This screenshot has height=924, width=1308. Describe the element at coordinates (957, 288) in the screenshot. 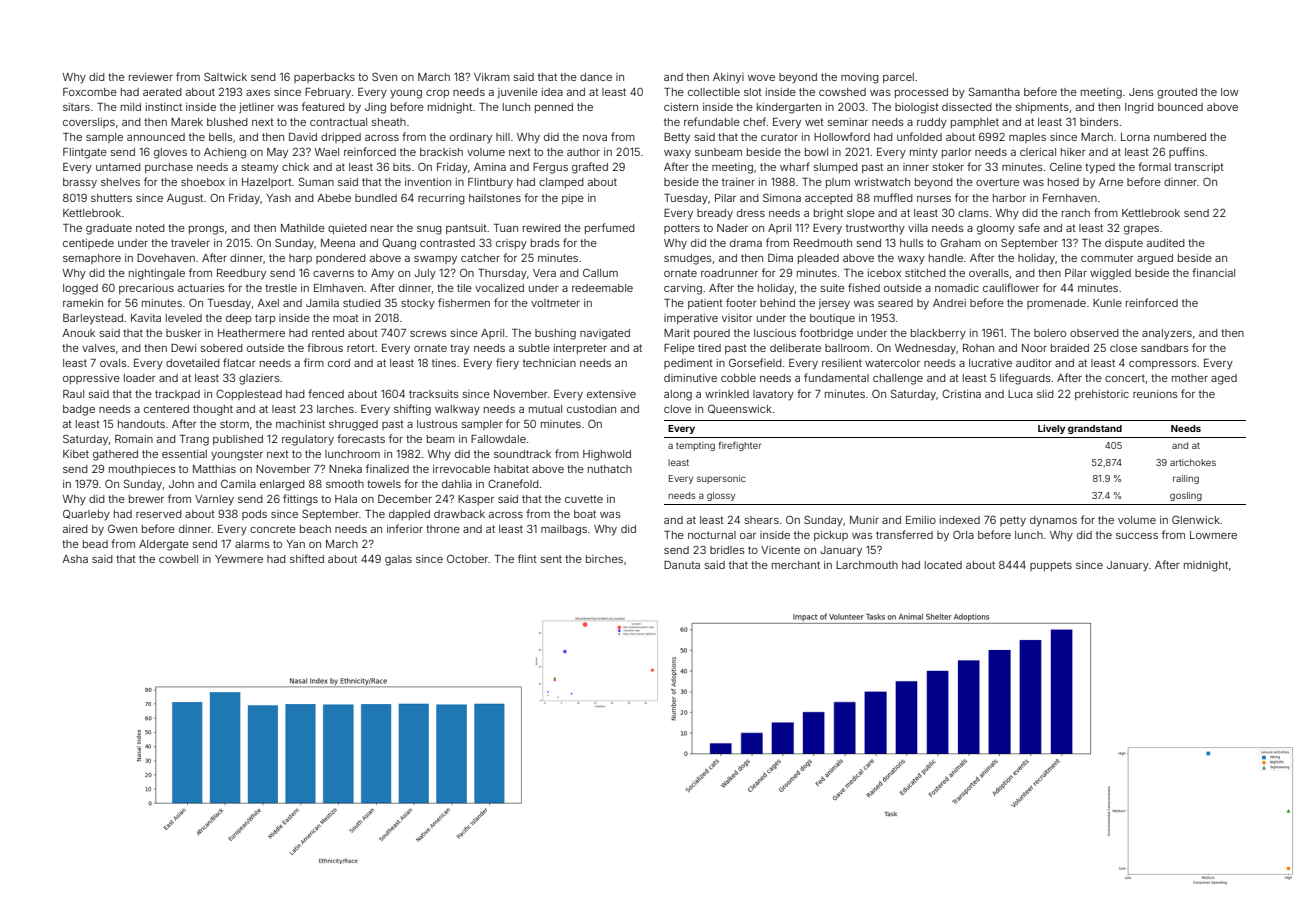

I see `nomadic` at that location.
